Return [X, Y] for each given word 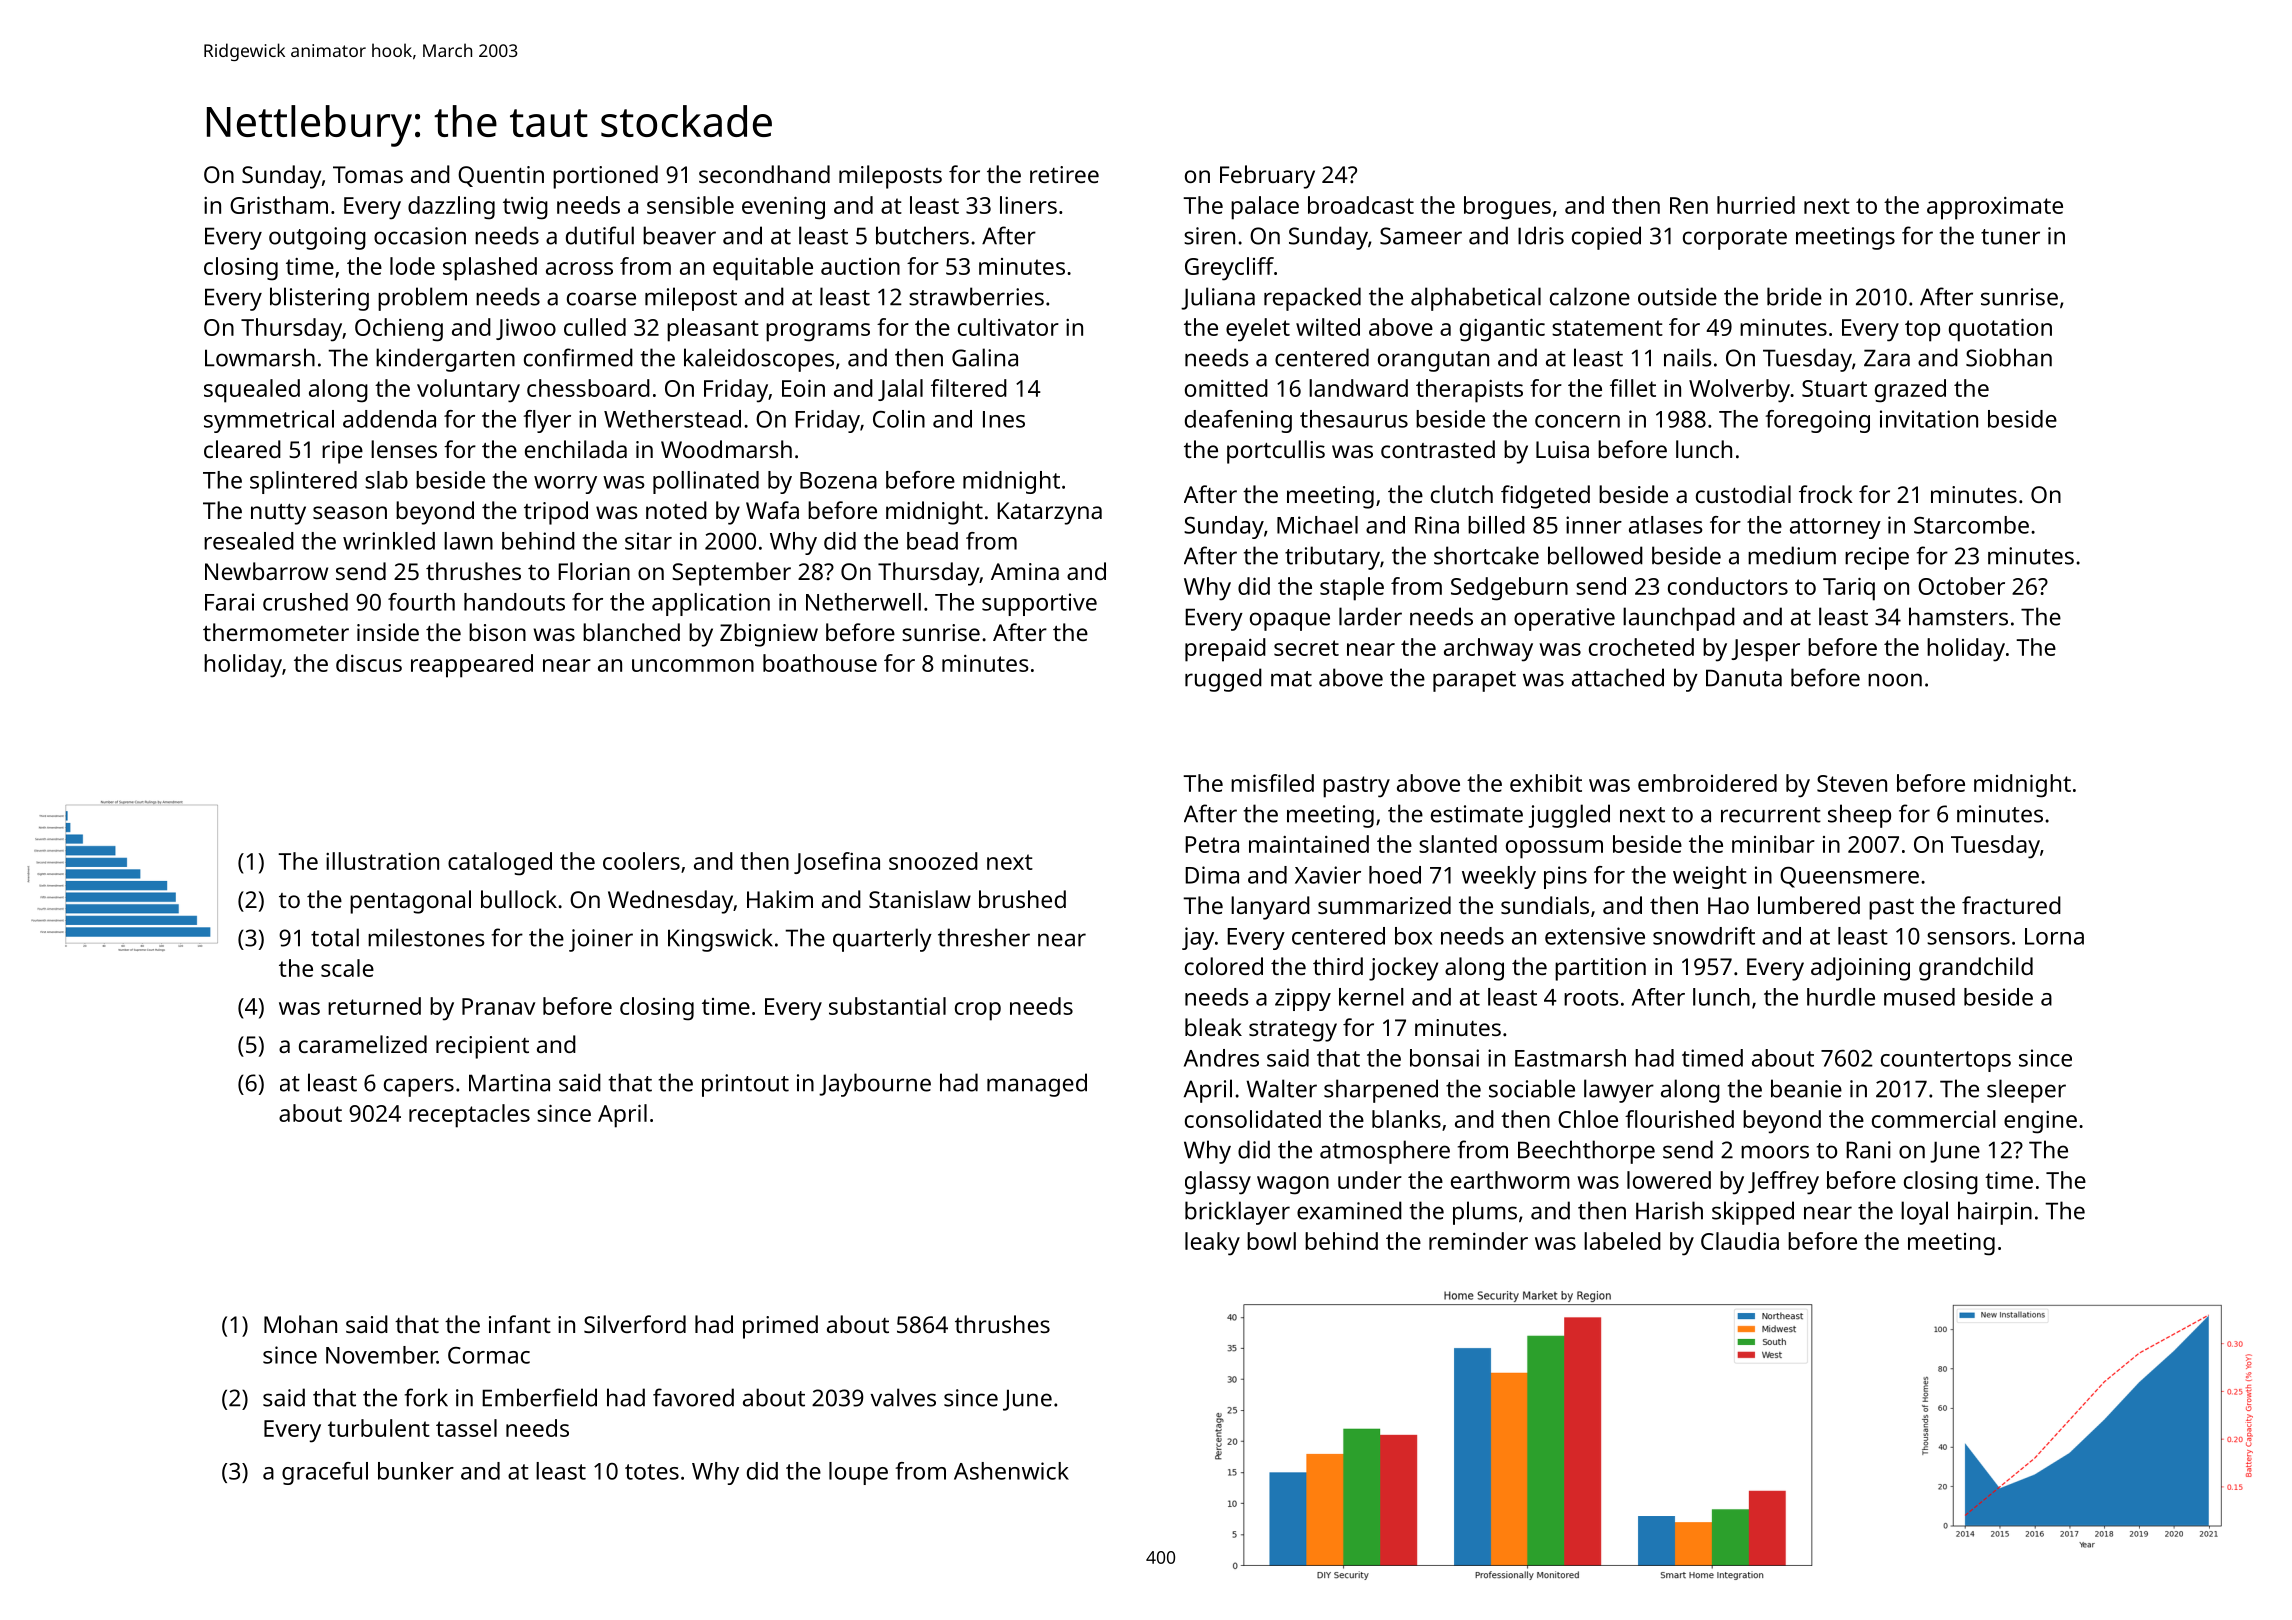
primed [780, 1327]
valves [903, 1397]
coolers [641, 861]
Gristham [279, 205]
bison [497, 632]
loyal [1924, 1213]
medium [1792, 555]
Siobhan [2009, 357]
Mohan [300, 1324]
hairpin [1995, 1213]
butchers [922, 235]
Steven [1852, 783]
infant [520, 1324]
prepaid [1225, 650]
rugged [1223, 680]
